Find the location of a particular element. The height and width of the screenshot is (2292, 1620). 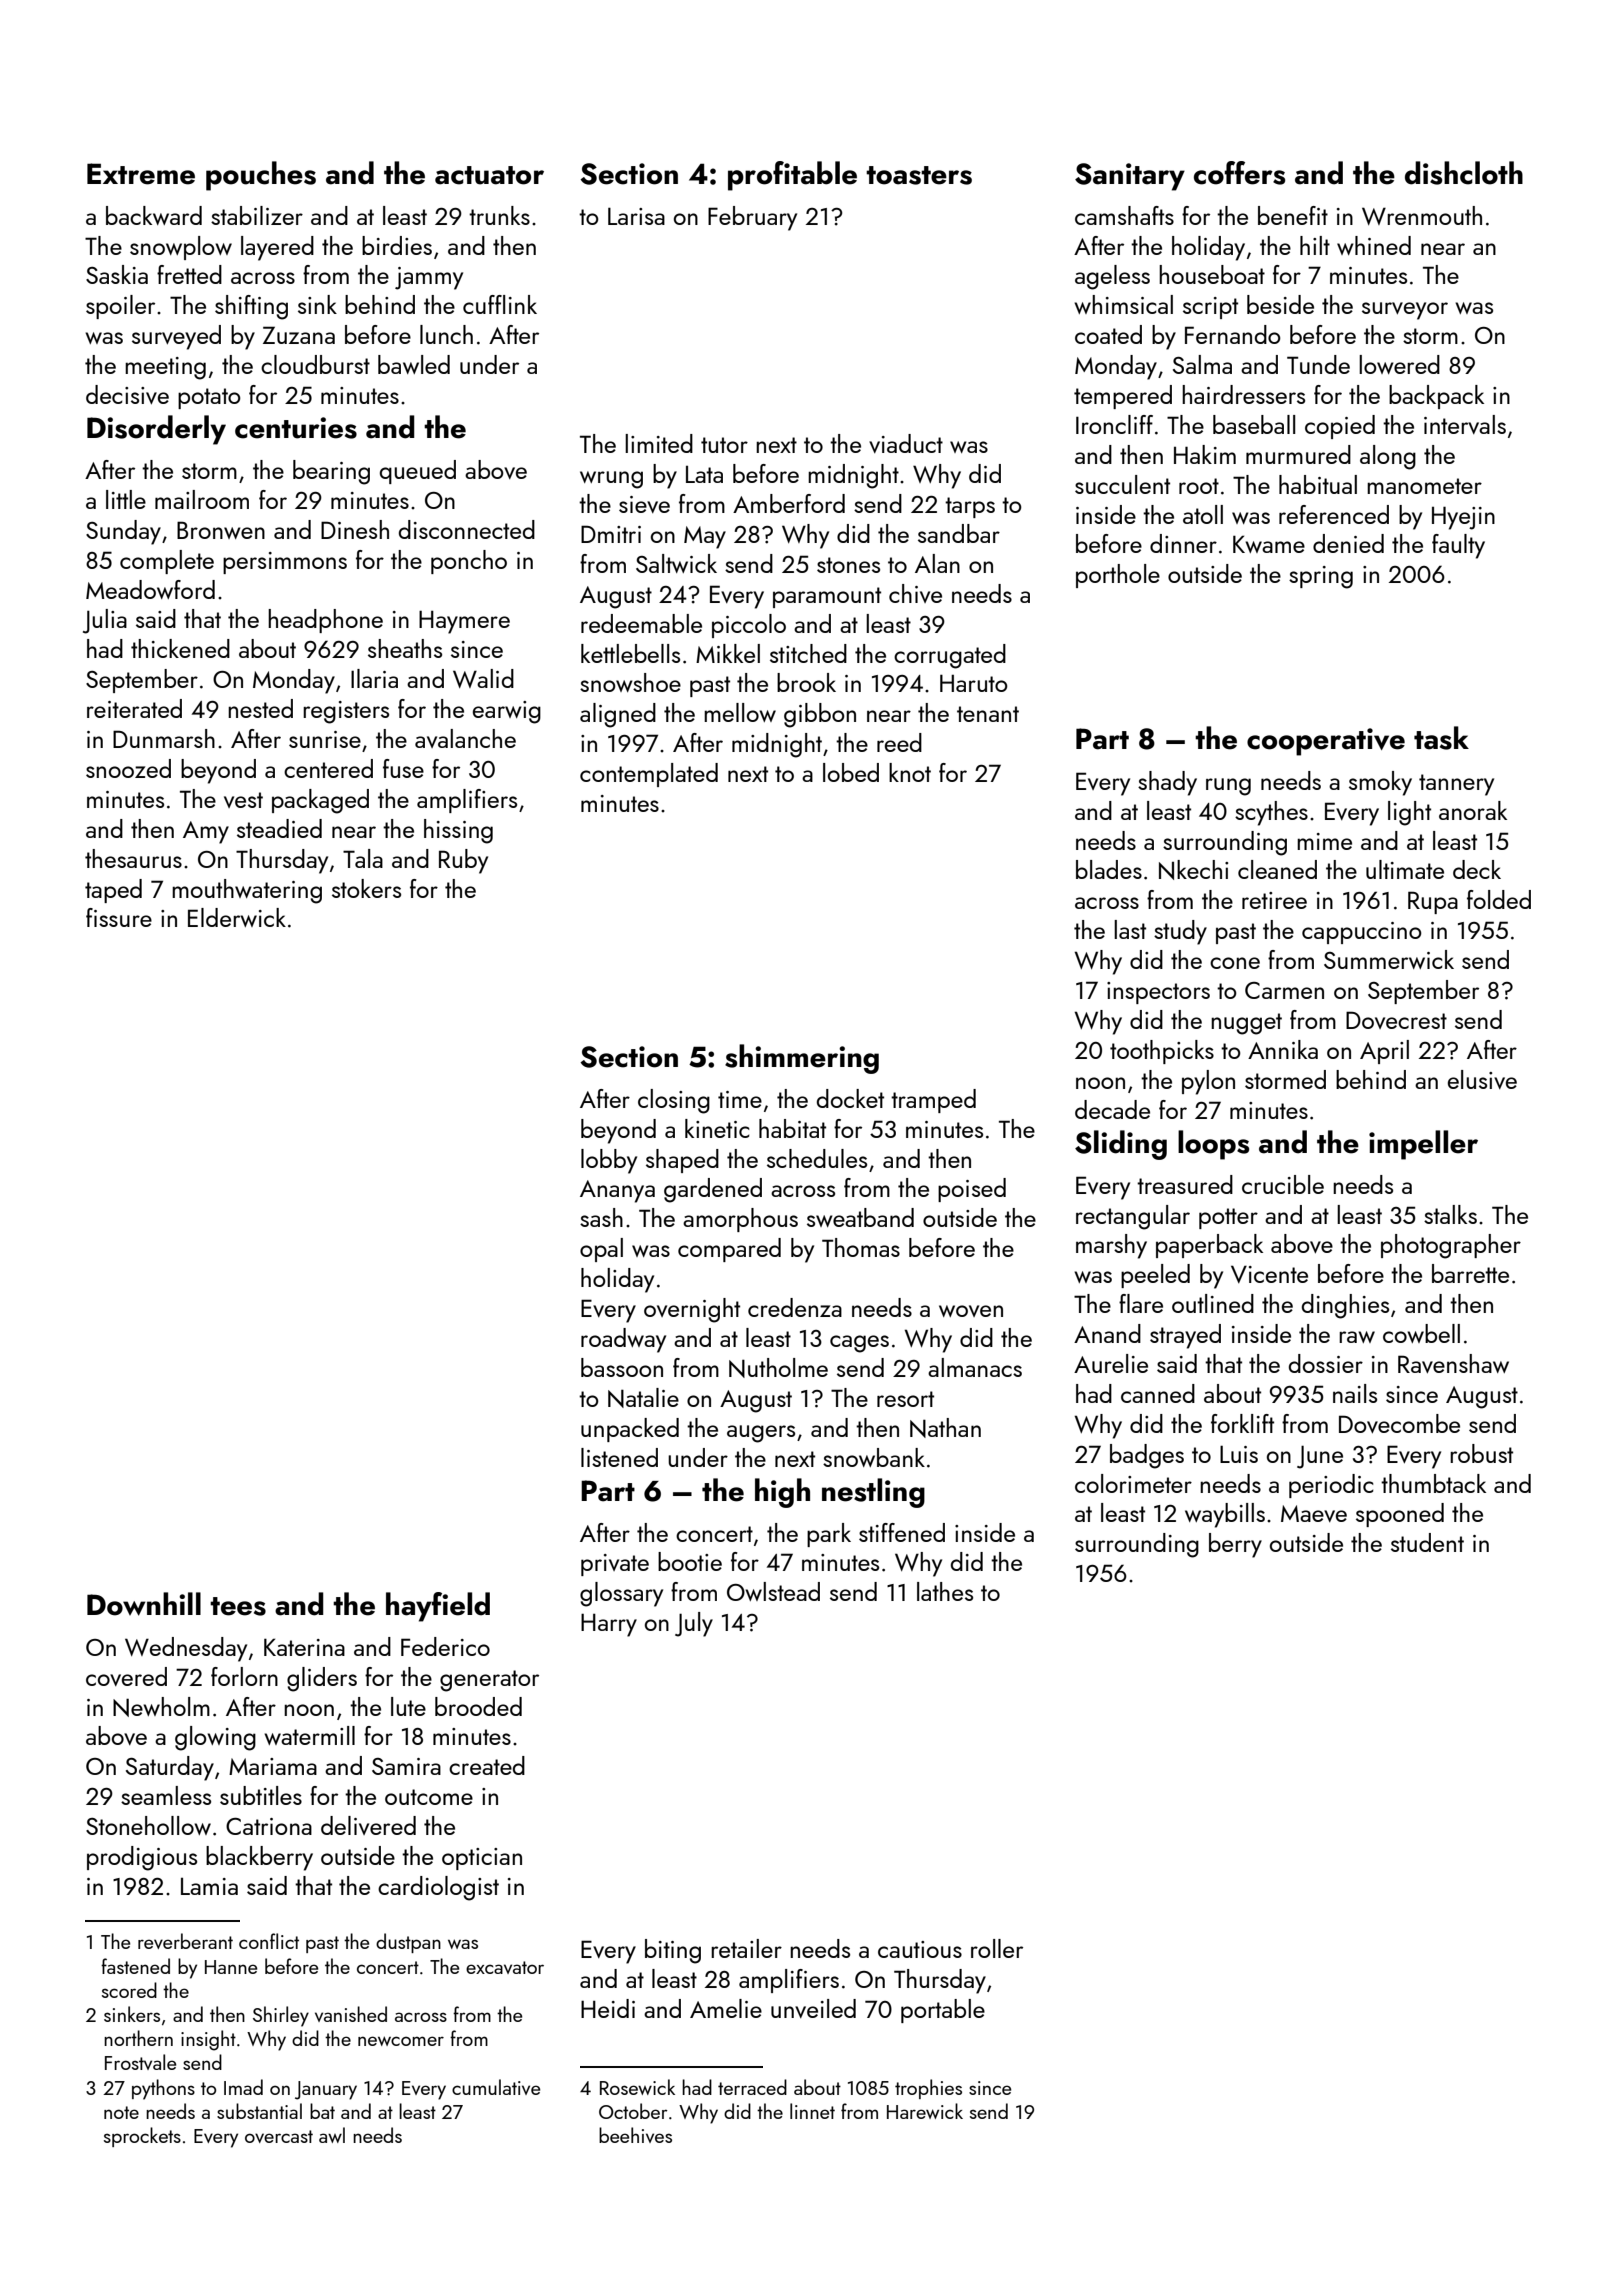

barrette is located at coordinates (1470, 1273).
